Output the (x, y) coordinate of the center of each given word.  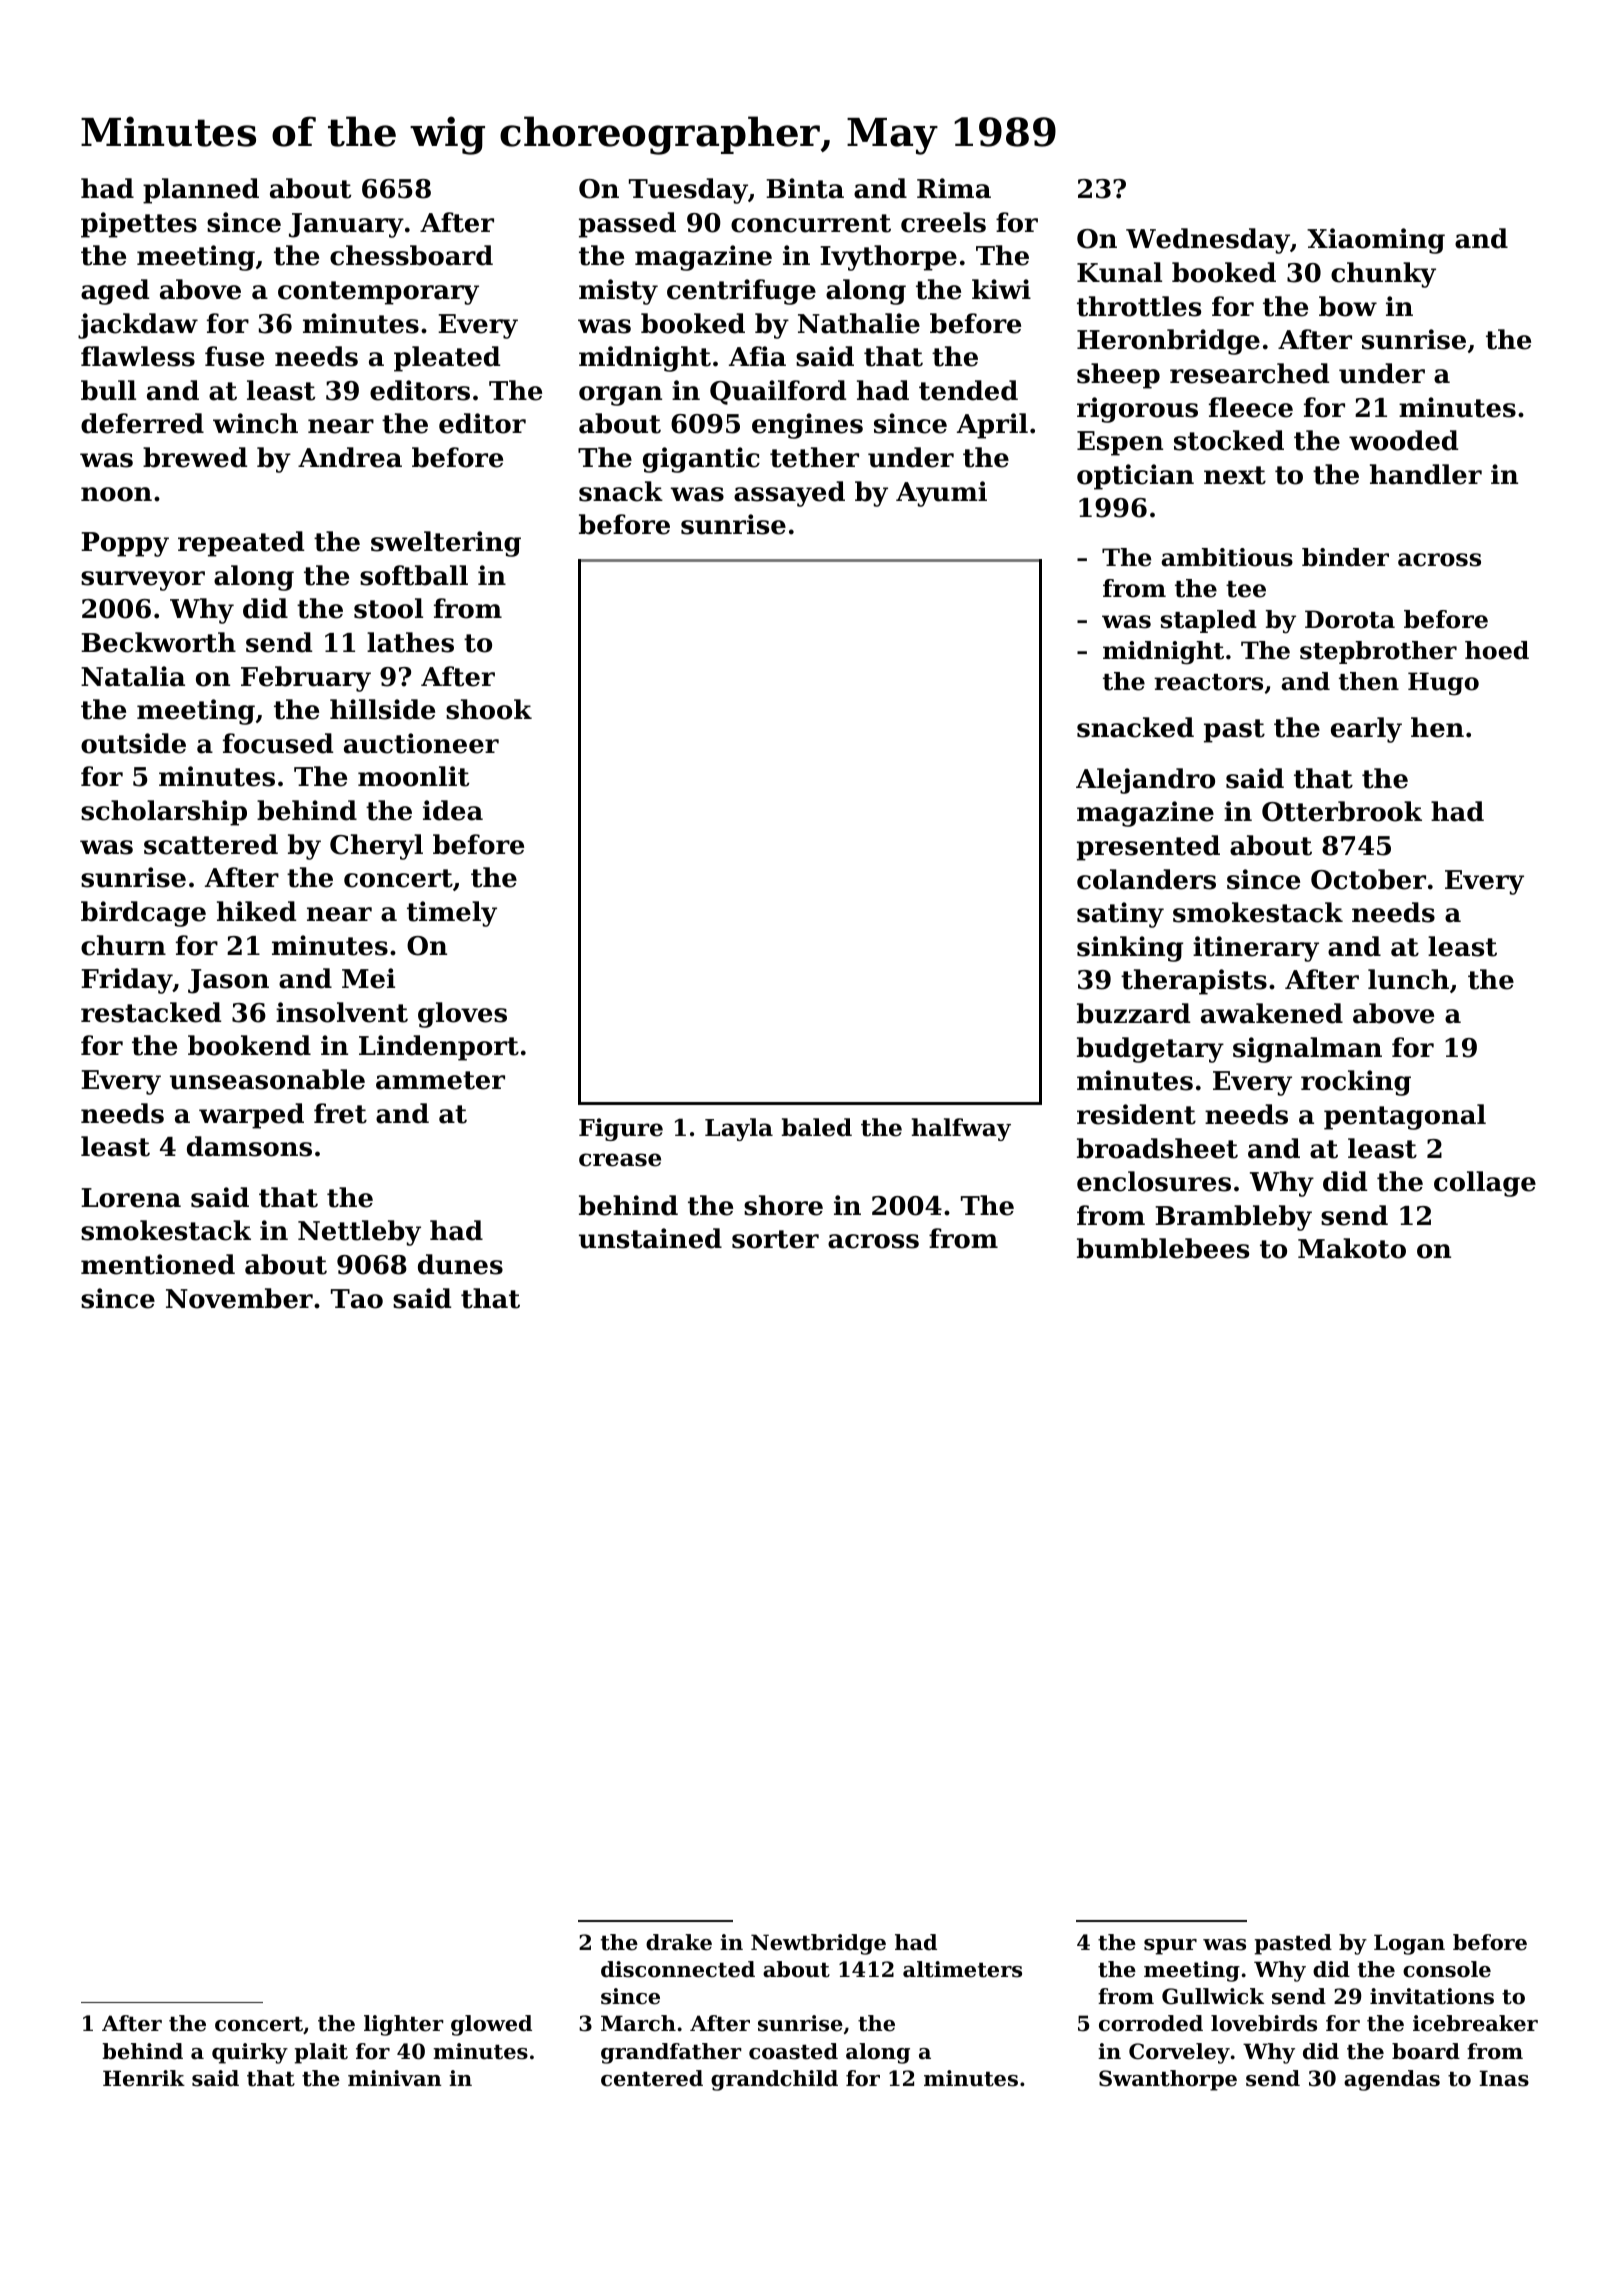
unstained (650, 1238)
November (239, 1298)
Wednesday (1208, 241)
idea (453, 810)
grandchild (774, 2080)
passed (627, 225)
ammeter (440, 1080)
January (346, 225)
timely (452, 914)
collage (1485, 1184)
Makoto (1352, 1248)
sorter (775, 1239)
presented (1148, 848)
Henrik (144, 2078)
